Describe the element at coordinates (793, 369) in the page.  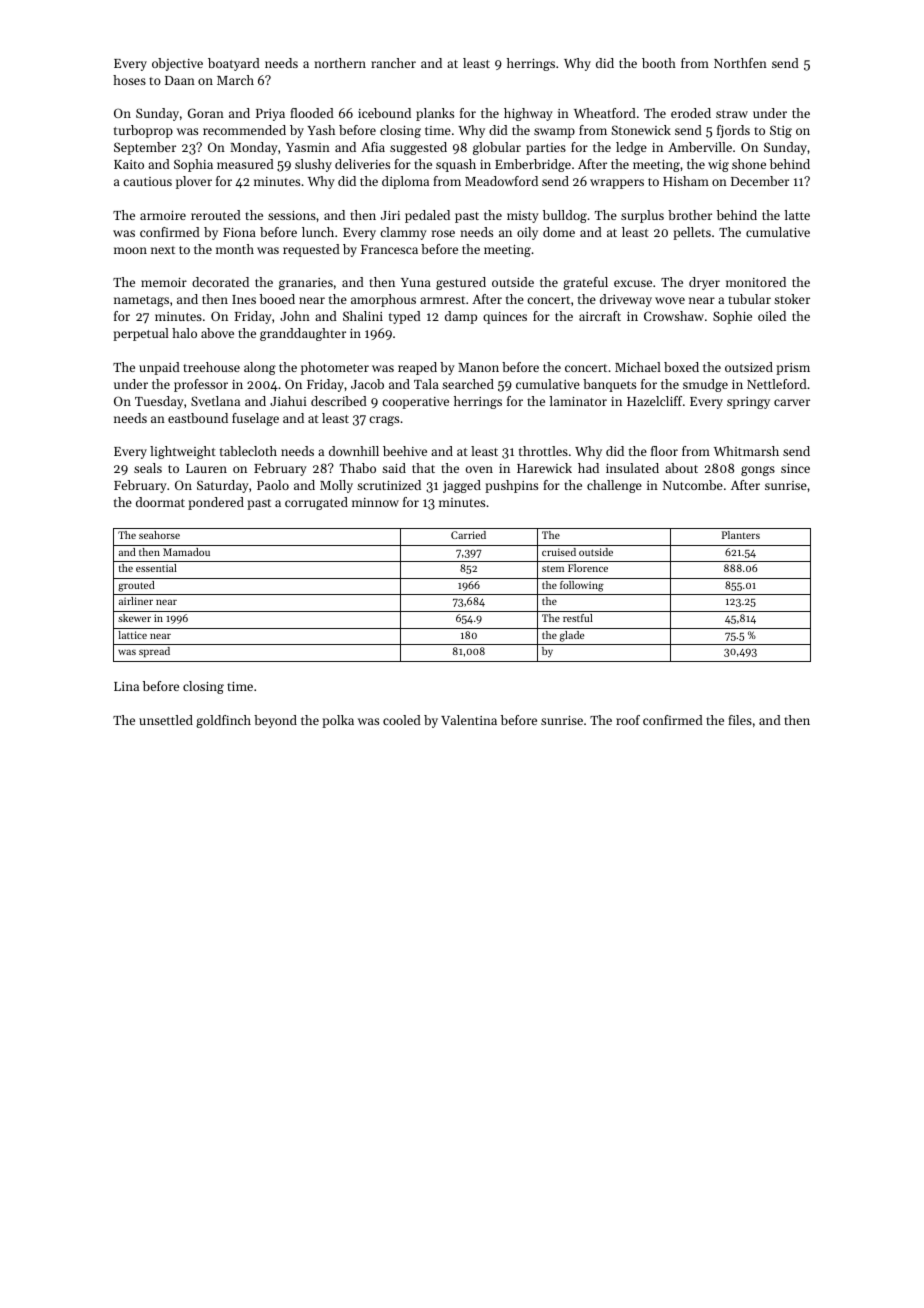
I see `prism` at that location.
